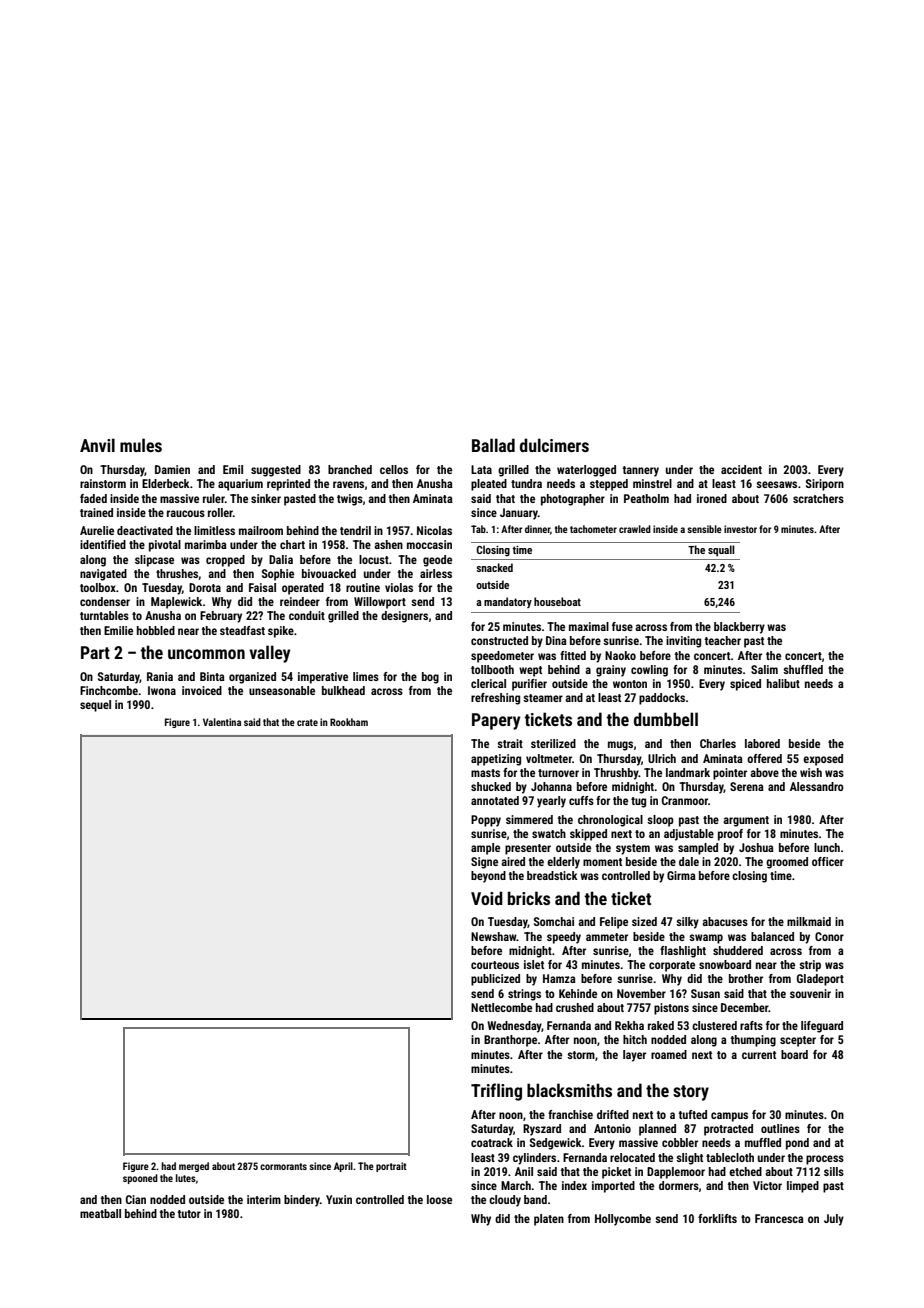 The image size is (924, 1308). I want to click on uncommon, so click(206, 654).
